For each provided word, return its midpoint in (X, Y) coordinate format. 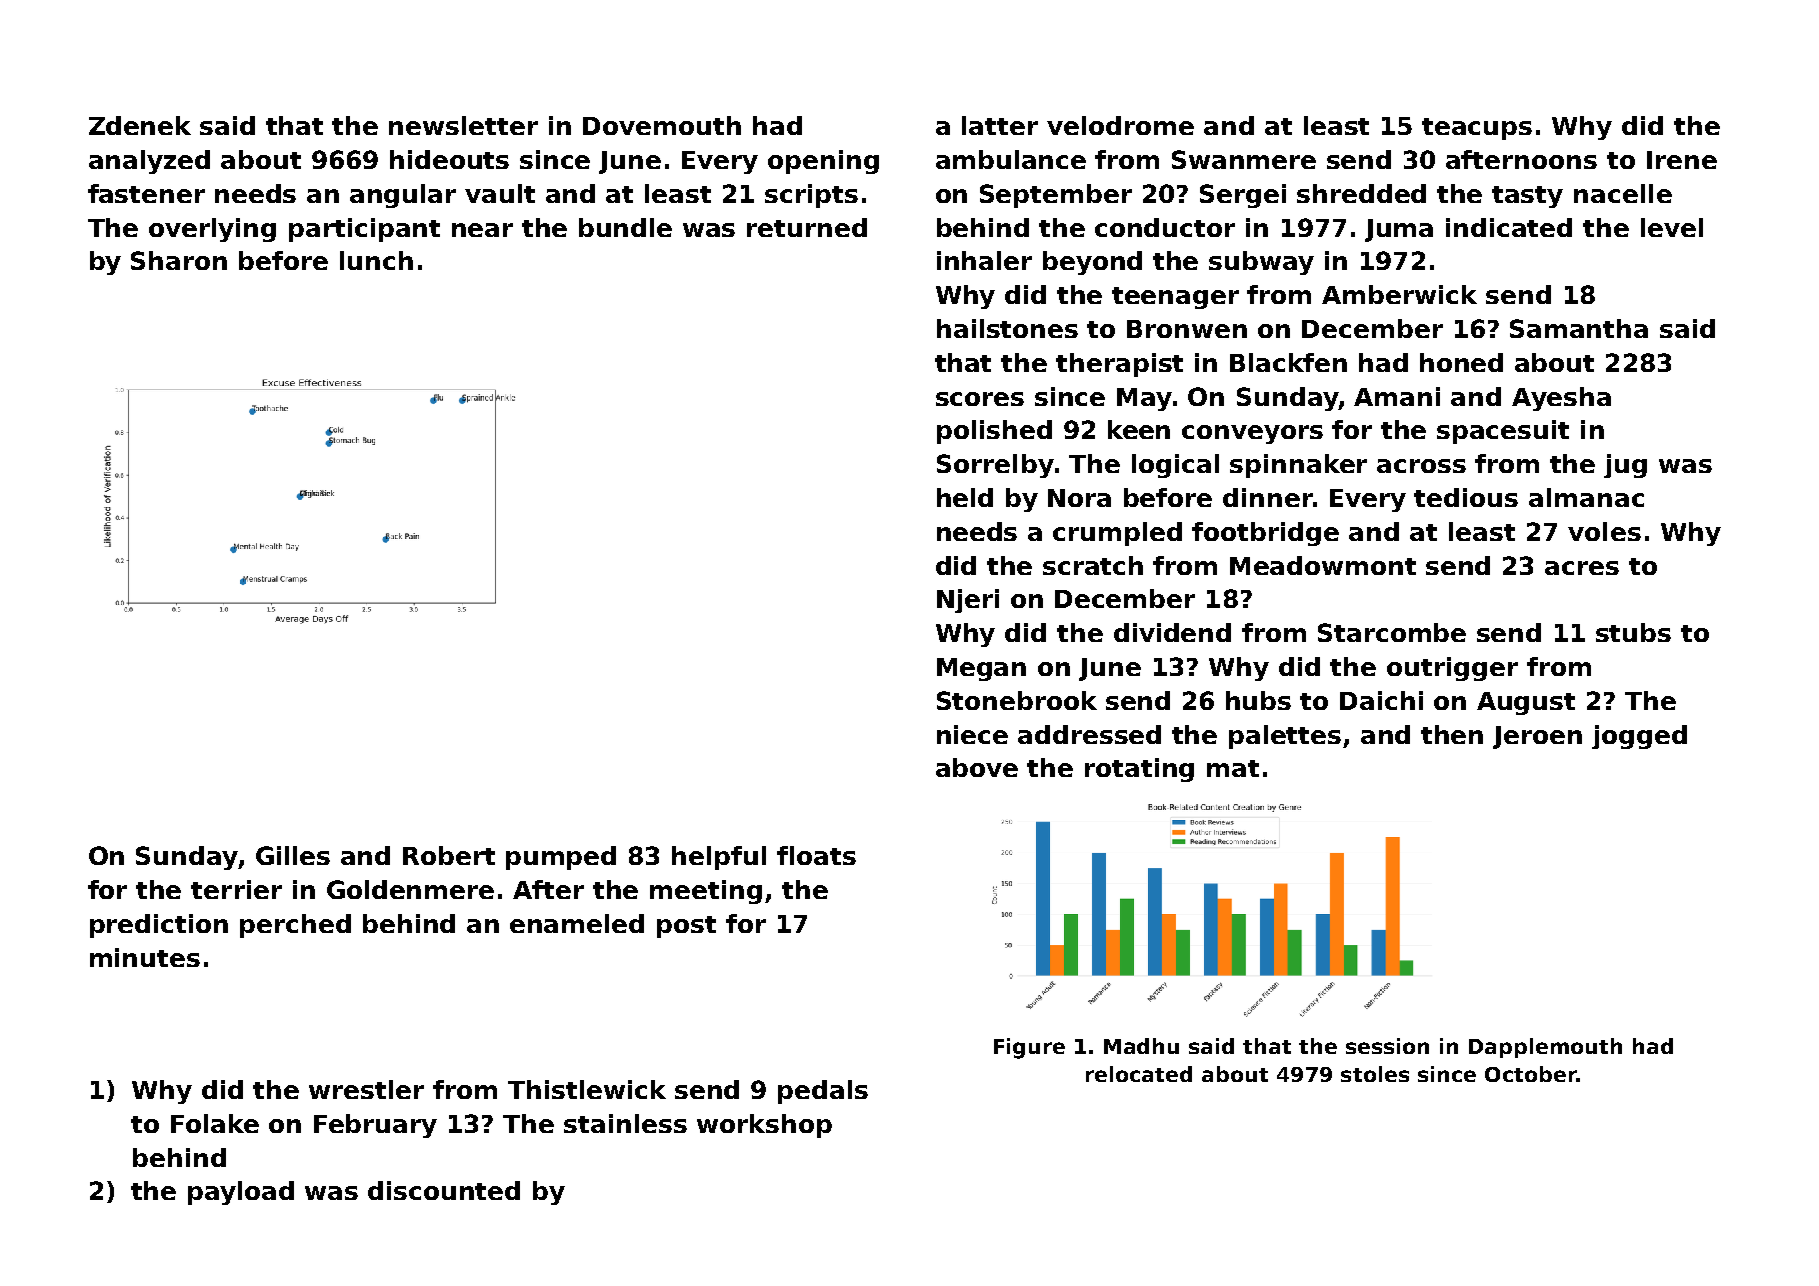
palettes (1285, 737)
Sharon (179, 260)
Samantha (1579, 328)
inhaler (984, 260)
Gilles (293, 855)
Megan (981, 669)
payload (241, 1193)
